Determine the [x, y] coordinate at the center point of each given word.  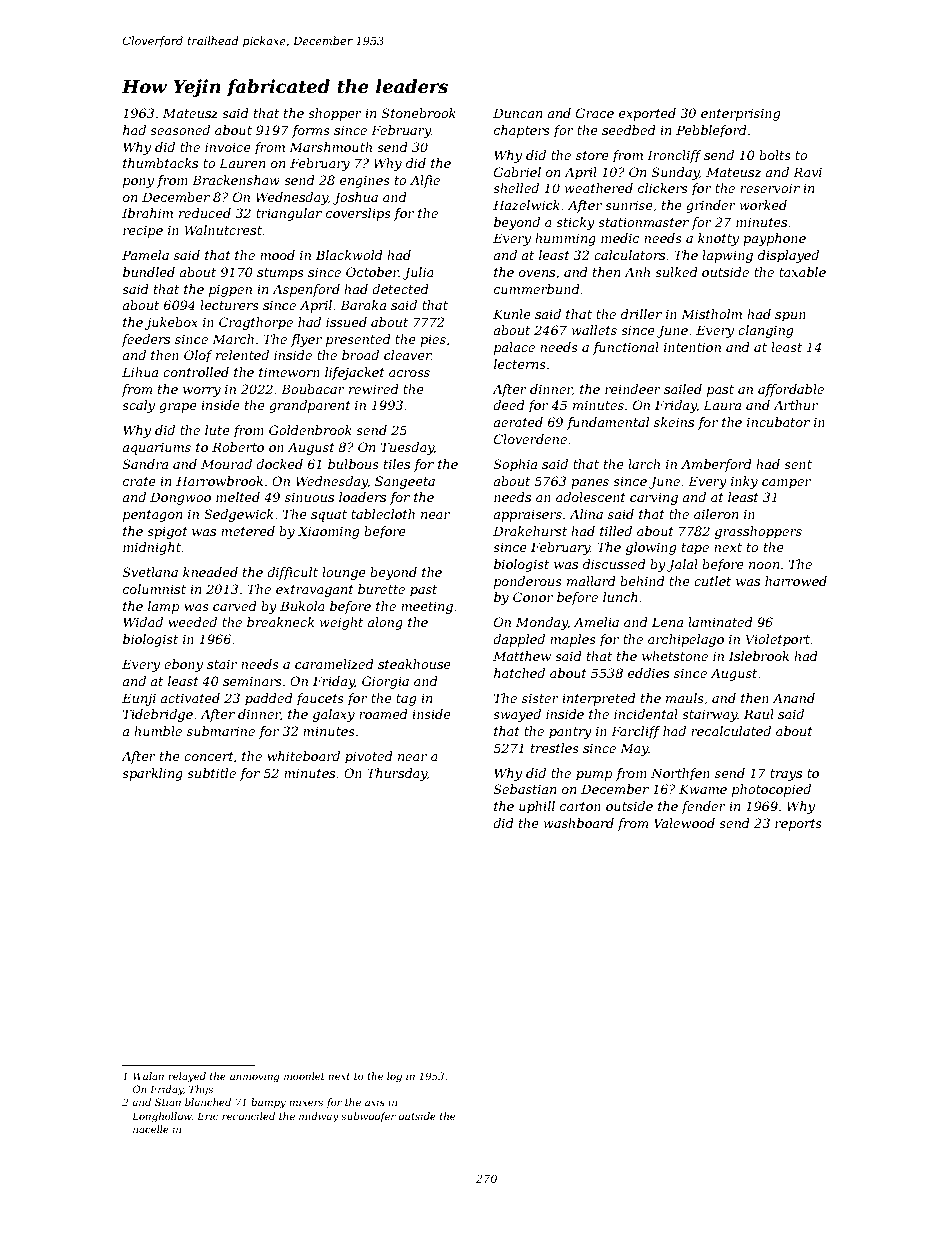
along [385, 623]
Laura [722, 405]
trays [786, 775]
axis [375, 1102]
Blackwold [349, 255]
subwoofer [368, 1117]
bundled [149, 272]
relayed [187, 1077]
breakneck [280, 622]
